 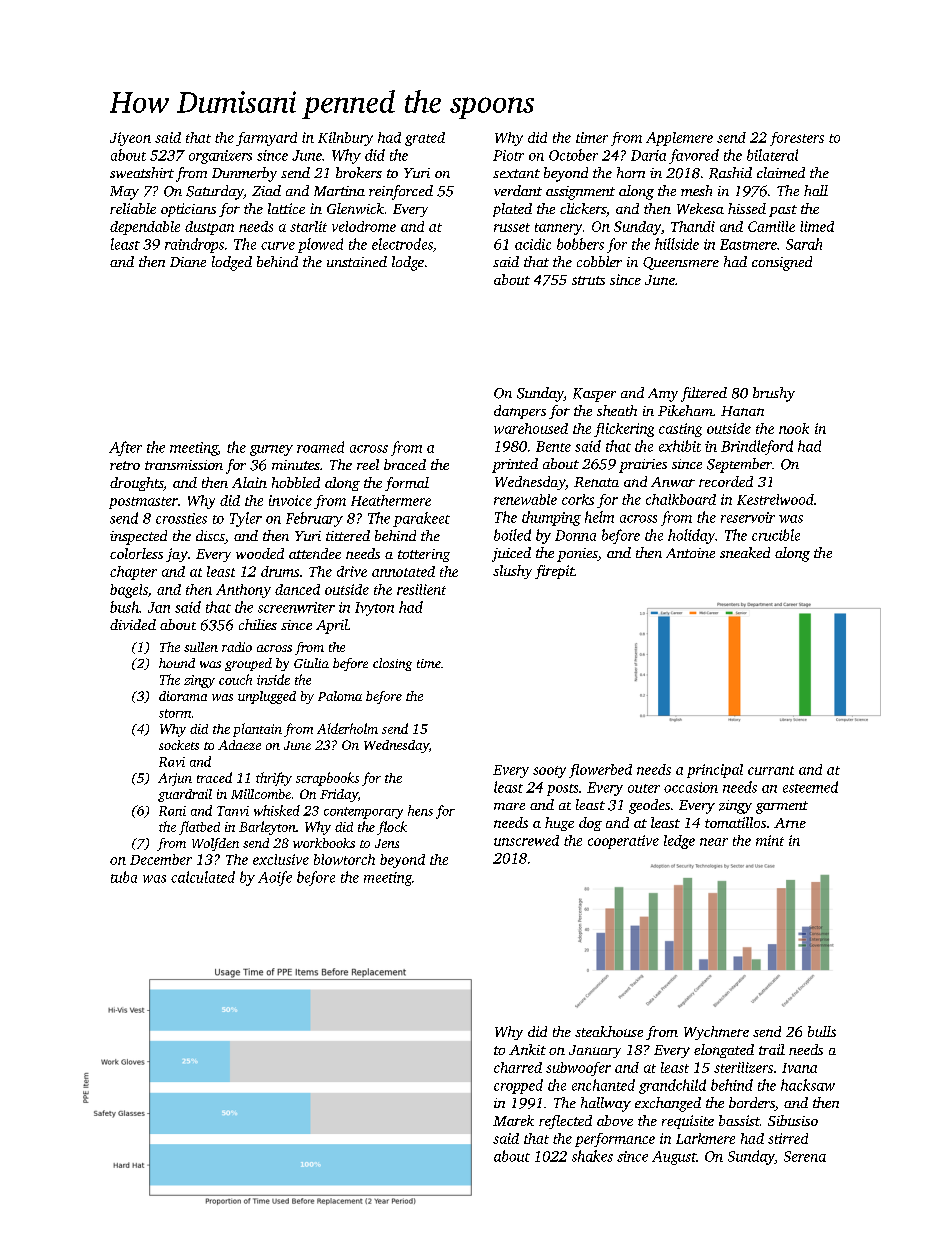 I want to click on struts, so click(x=588, y=280).
